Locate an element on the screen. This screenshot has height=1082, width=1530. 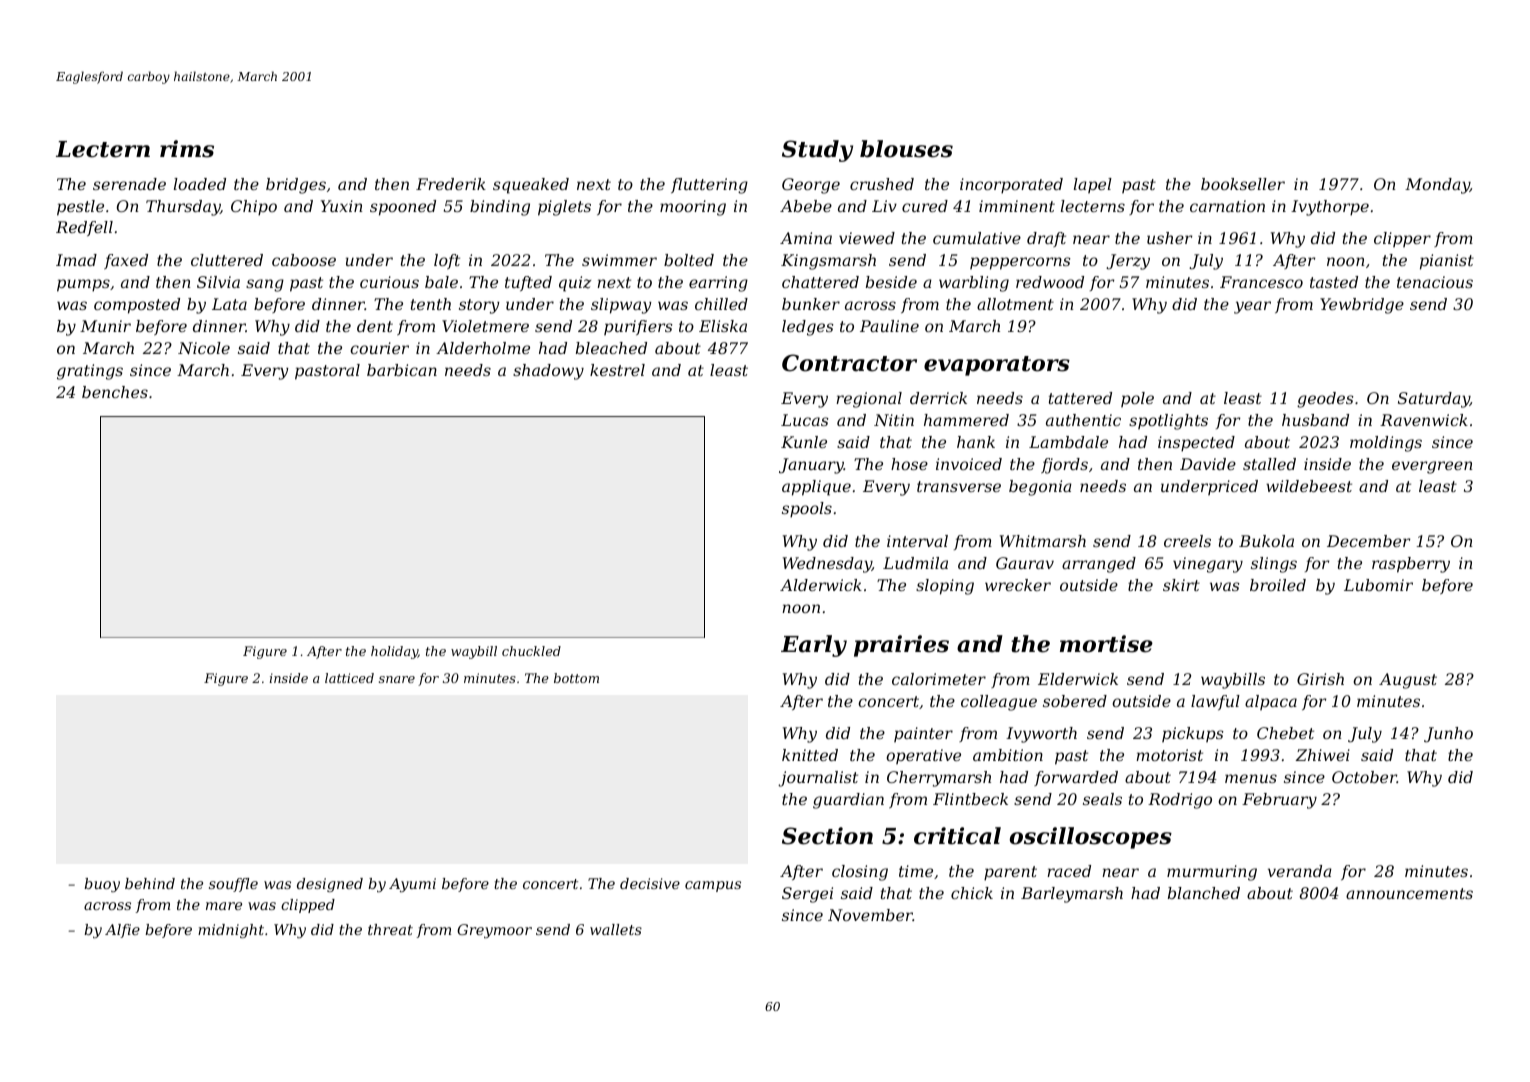
Rodrigo is located at coordinates (1180, 801).
